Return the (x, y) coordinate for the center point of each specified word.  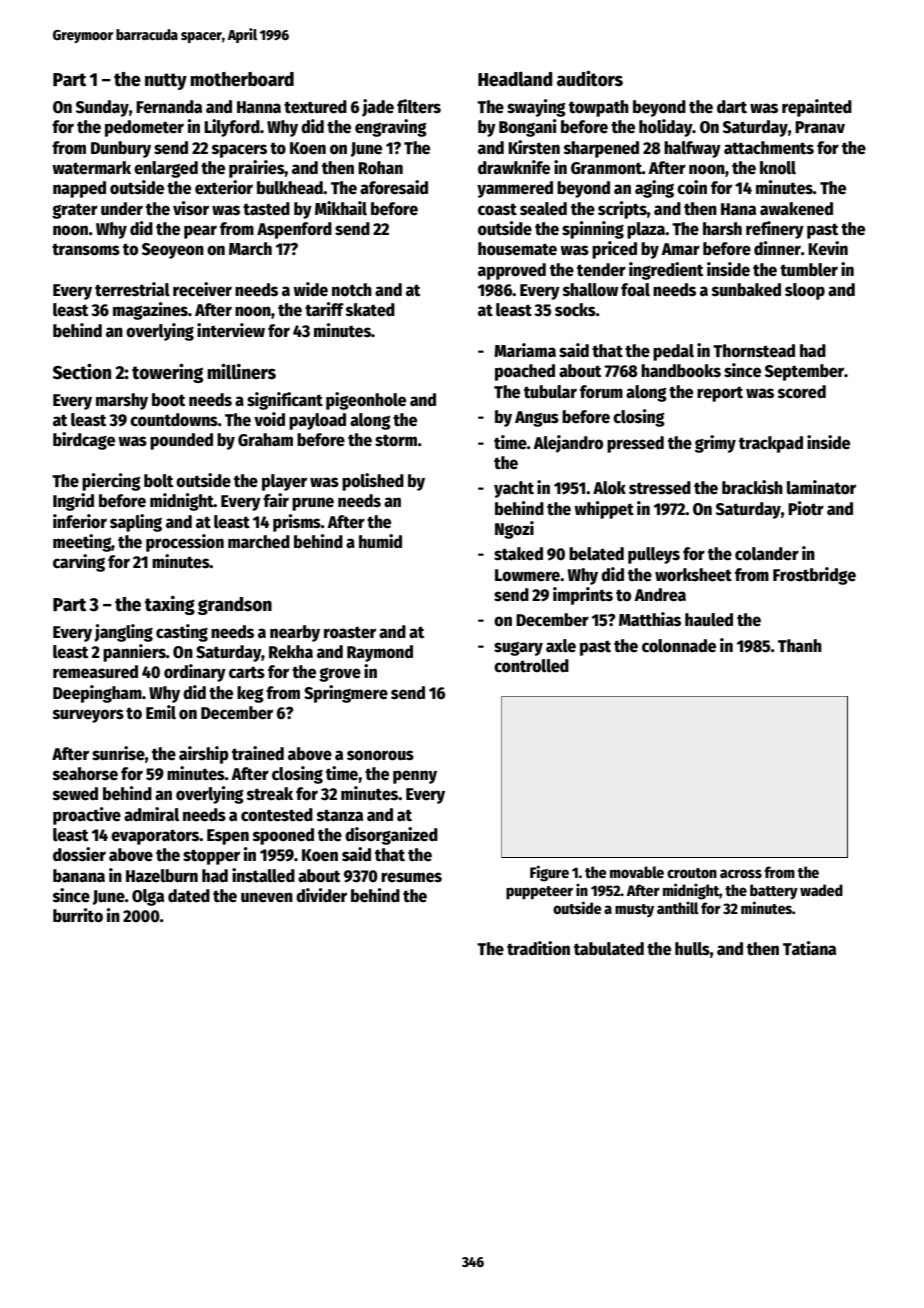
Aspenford (294, 230)
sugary (518, 648)
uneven (267, 897)
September (804, 372)
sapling (136, 523)
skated (370, 310)
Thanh (800, 646)
